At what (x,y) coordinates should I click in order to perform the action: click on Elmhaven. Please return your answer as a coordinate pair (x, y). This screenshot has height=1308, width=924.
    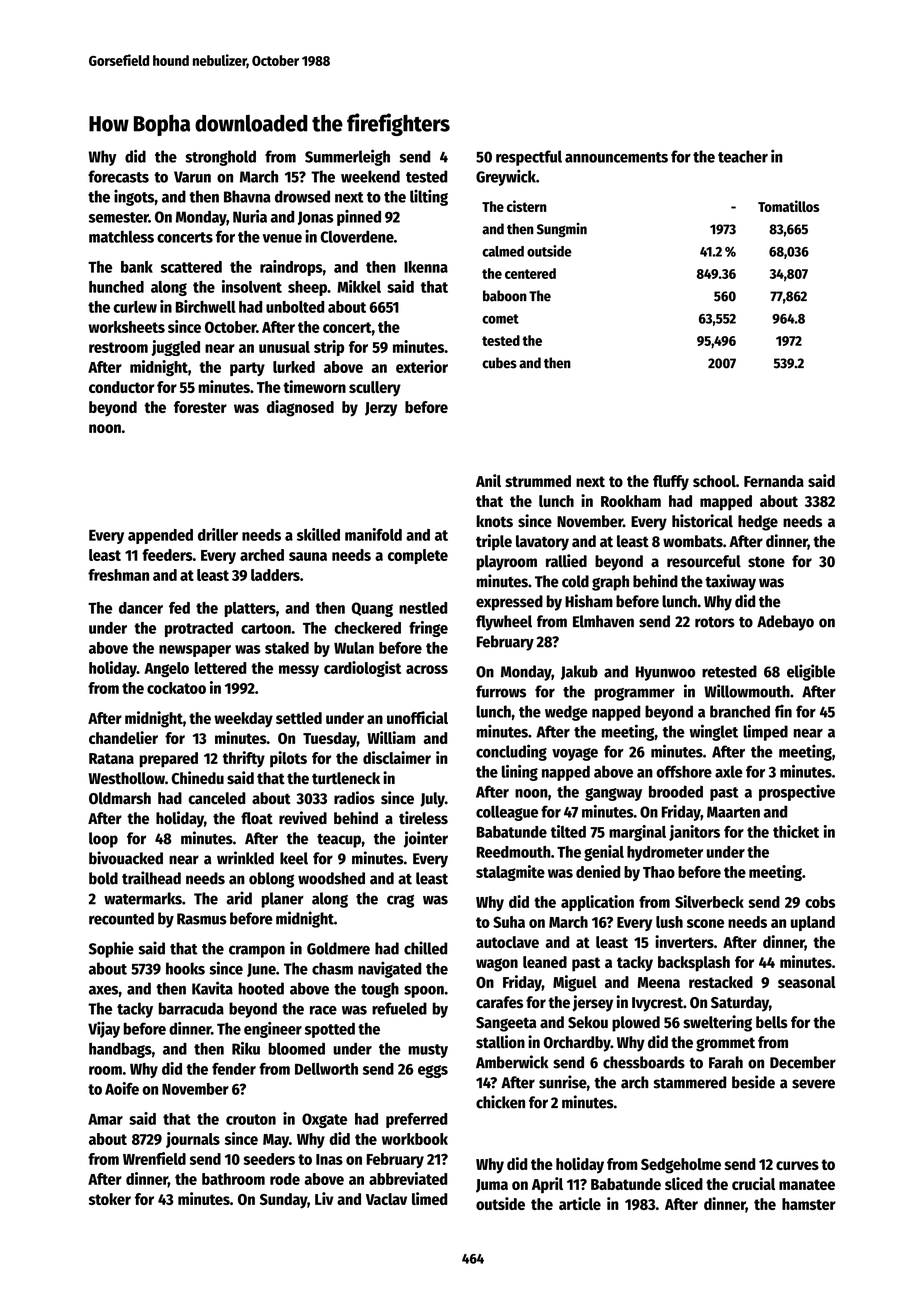
    Looking at the image, I should click on (603, 621).
